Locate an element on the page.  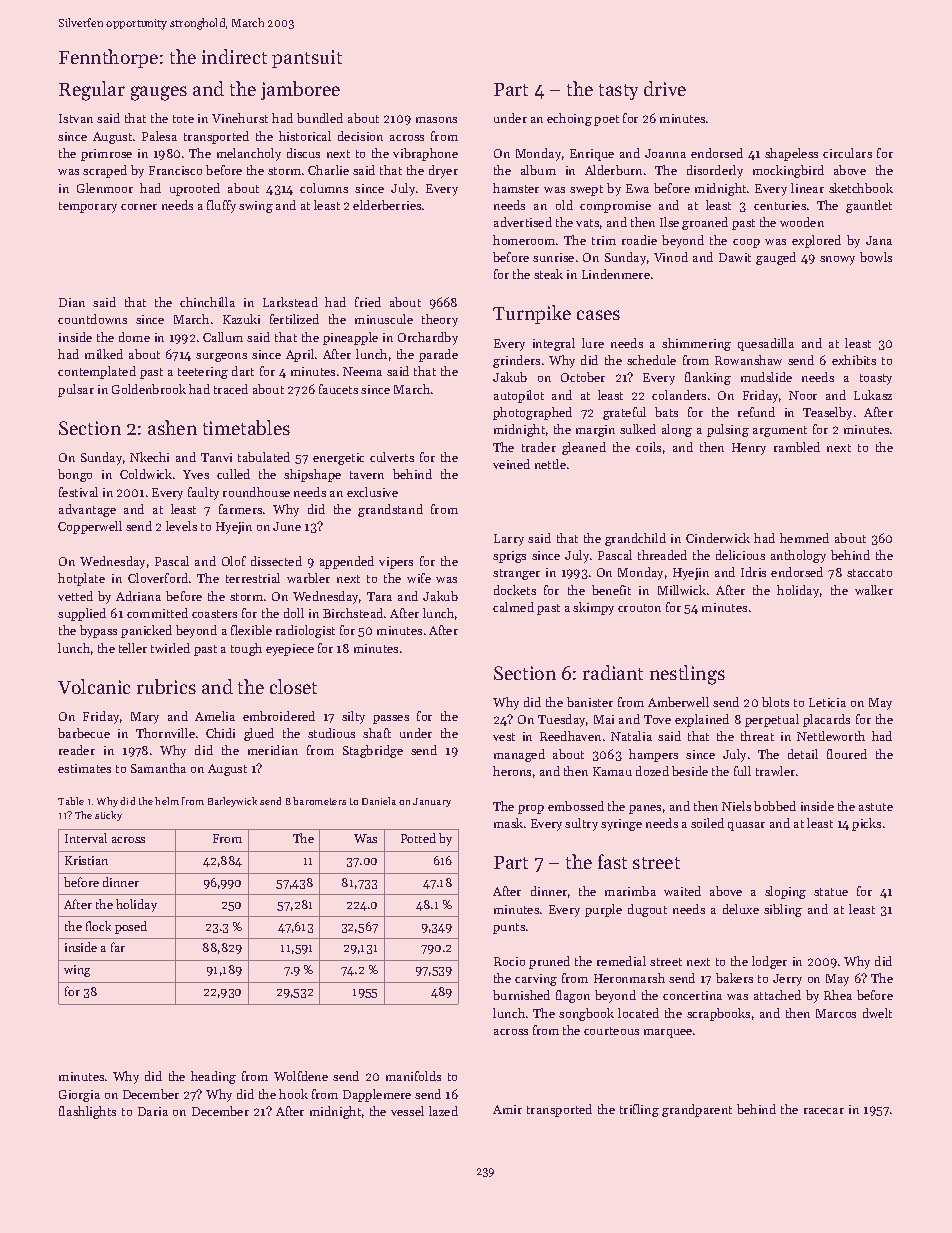
walker is located at coordinates (874, 590).
